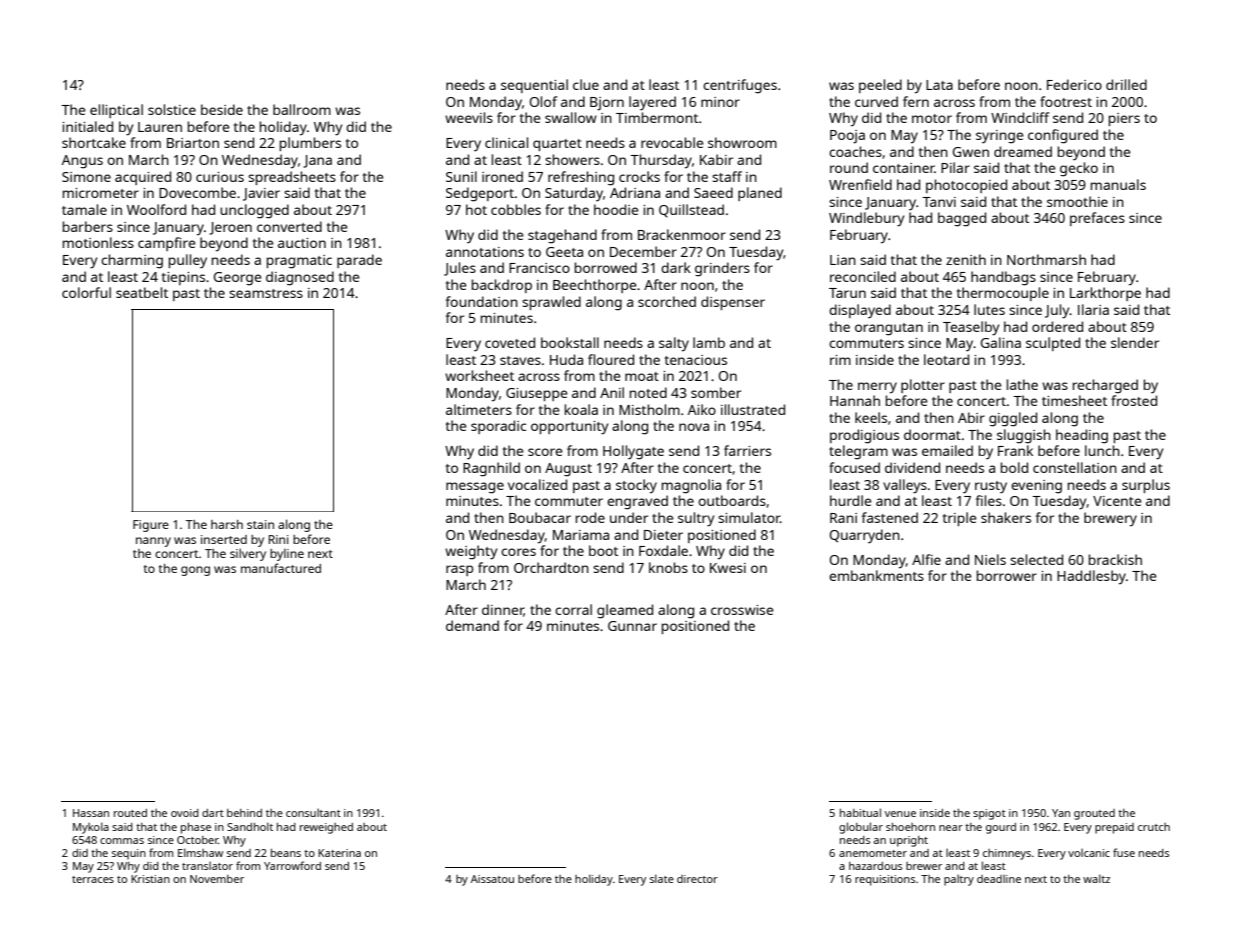 Image resolution: width=1233 pixels, height=952 pixels. I want to click on nanny, so click(153, 542).
